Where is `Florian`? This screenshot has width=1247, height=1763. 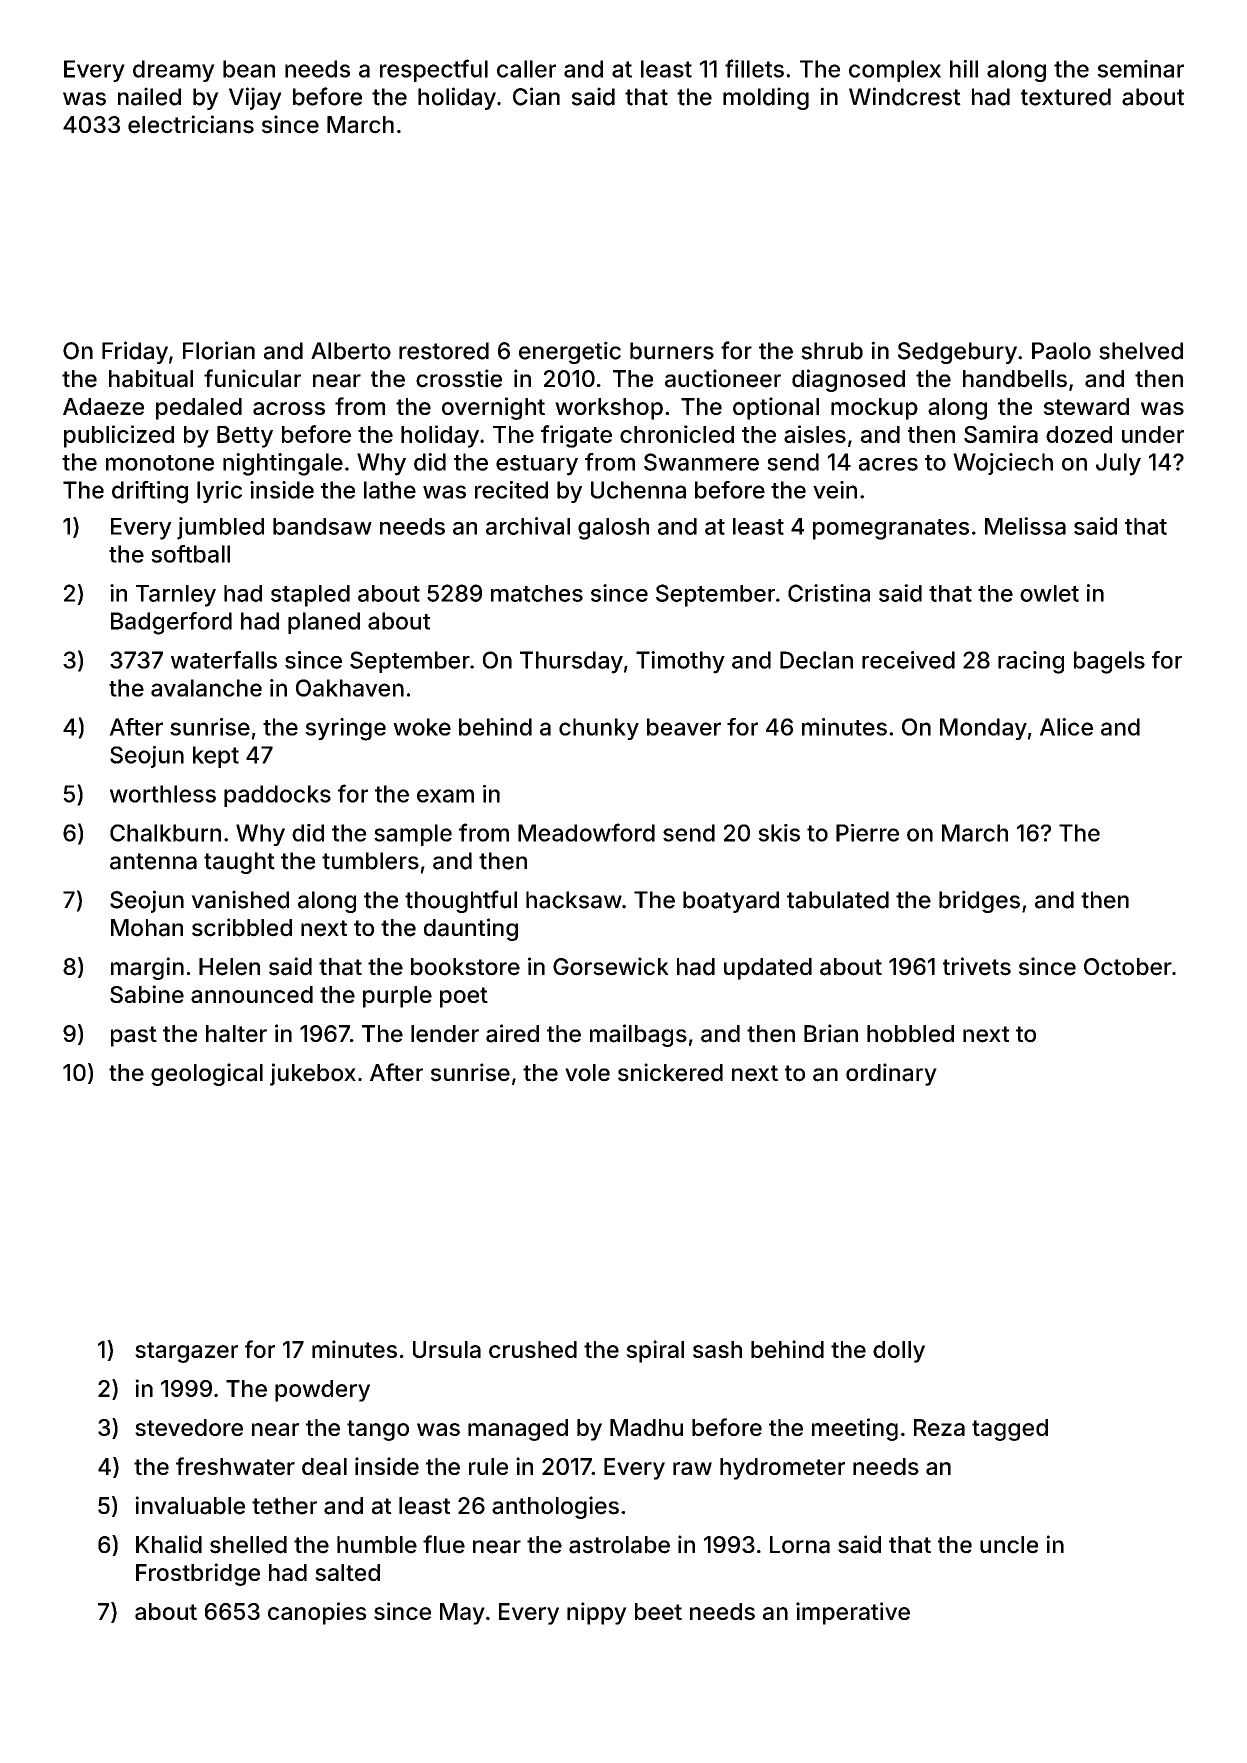 Florian is located at coordinates (219, 350).
